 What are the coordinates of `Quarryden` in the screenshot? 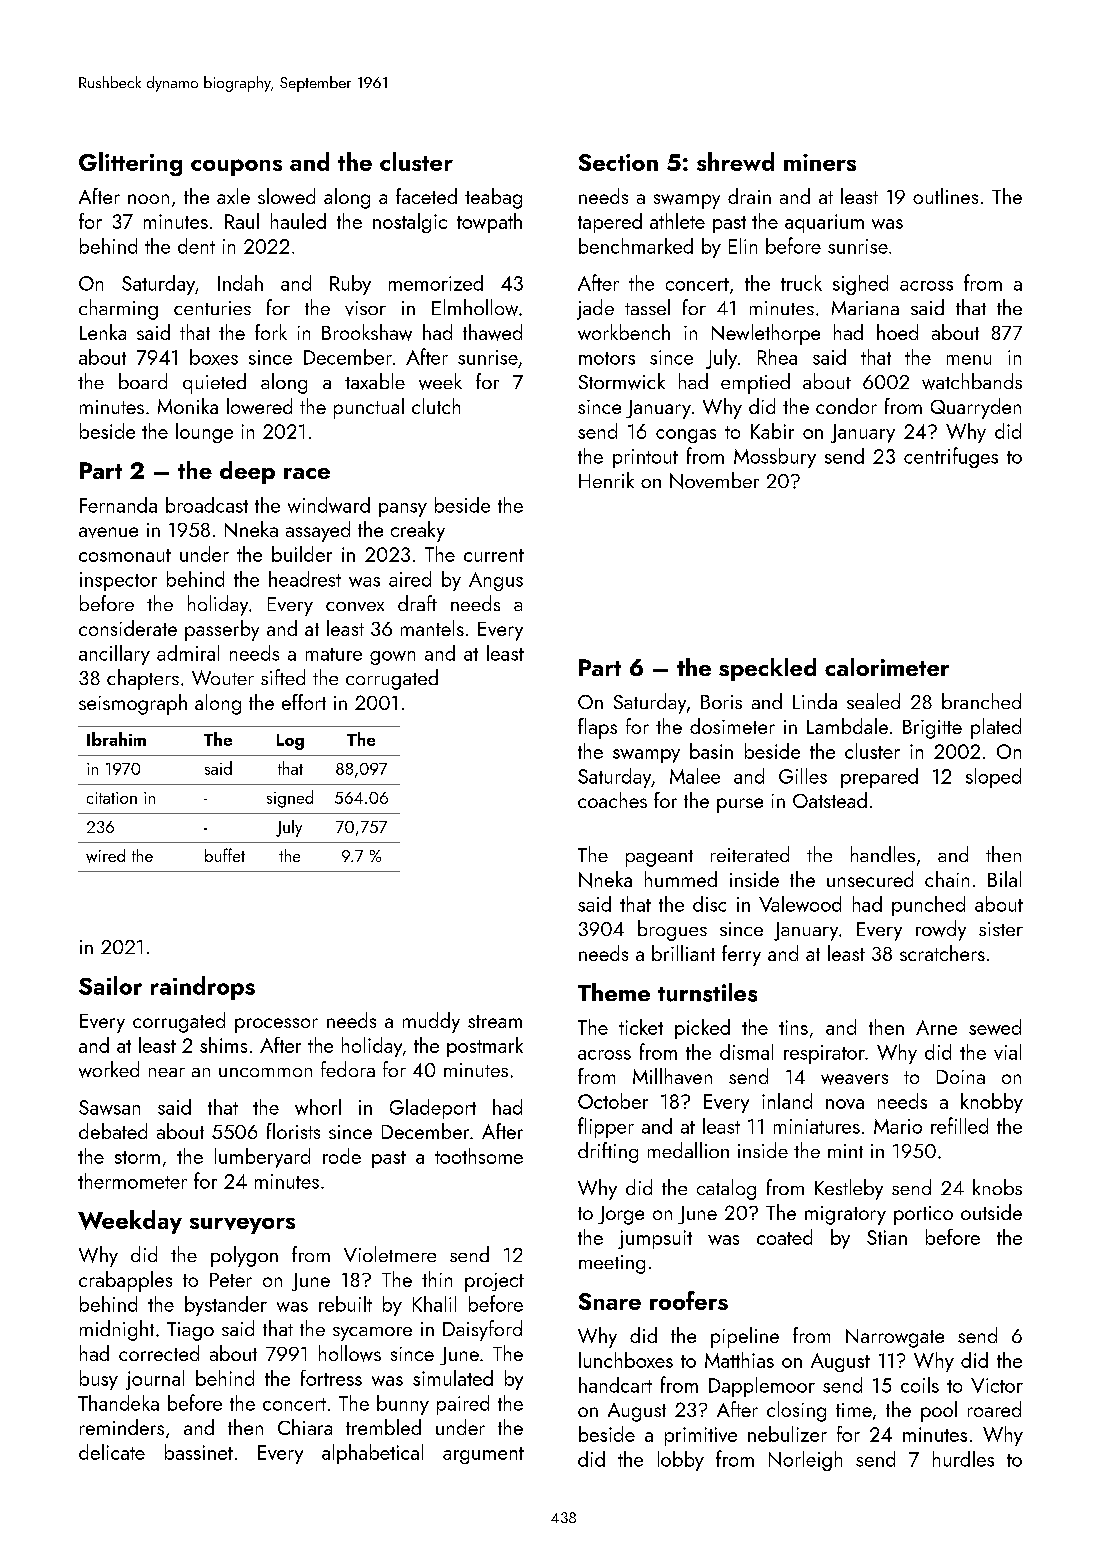 It's located at (976, 408).
